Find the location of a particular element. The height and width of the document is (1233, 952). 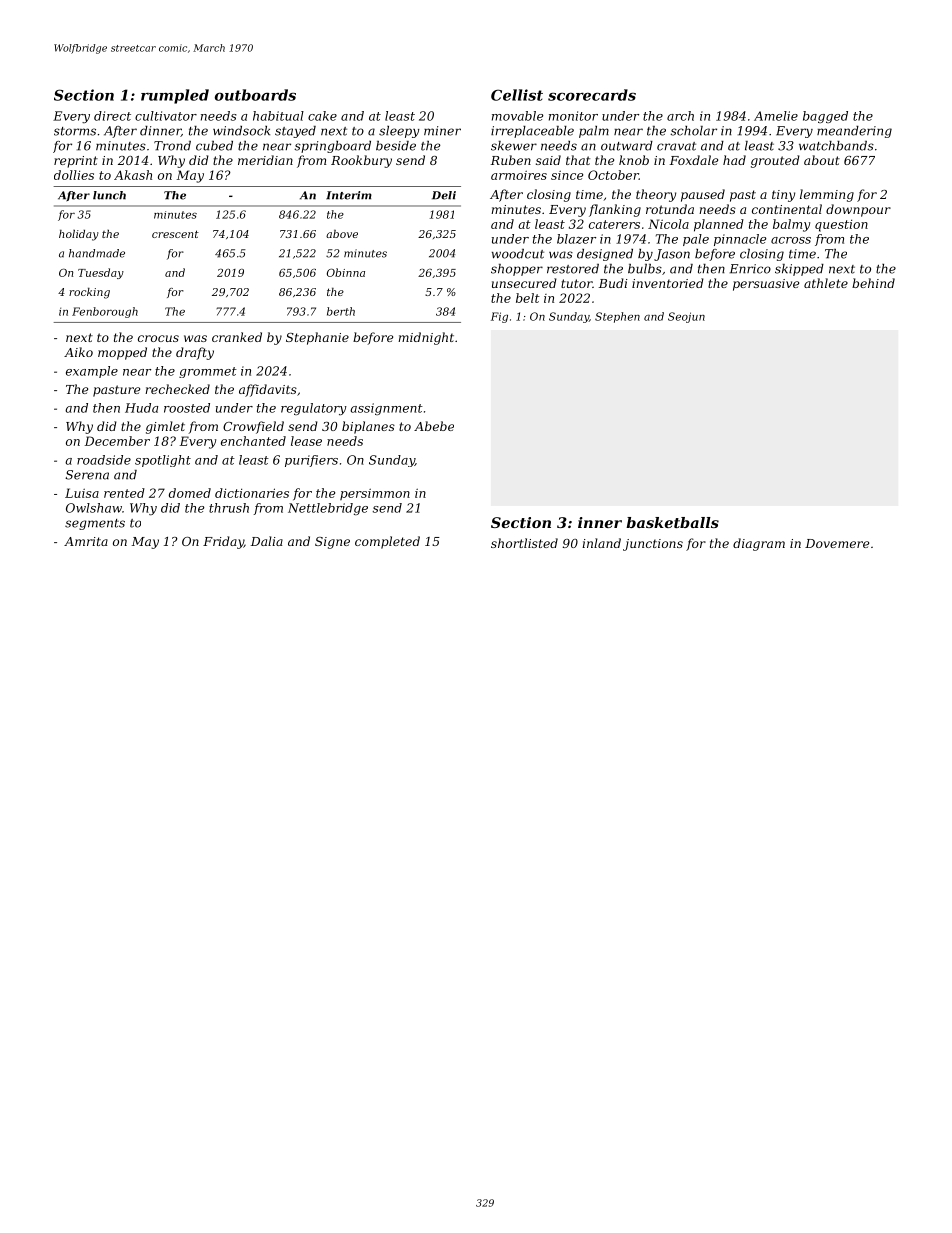

Cellist is located at coordinates (517, 95).
